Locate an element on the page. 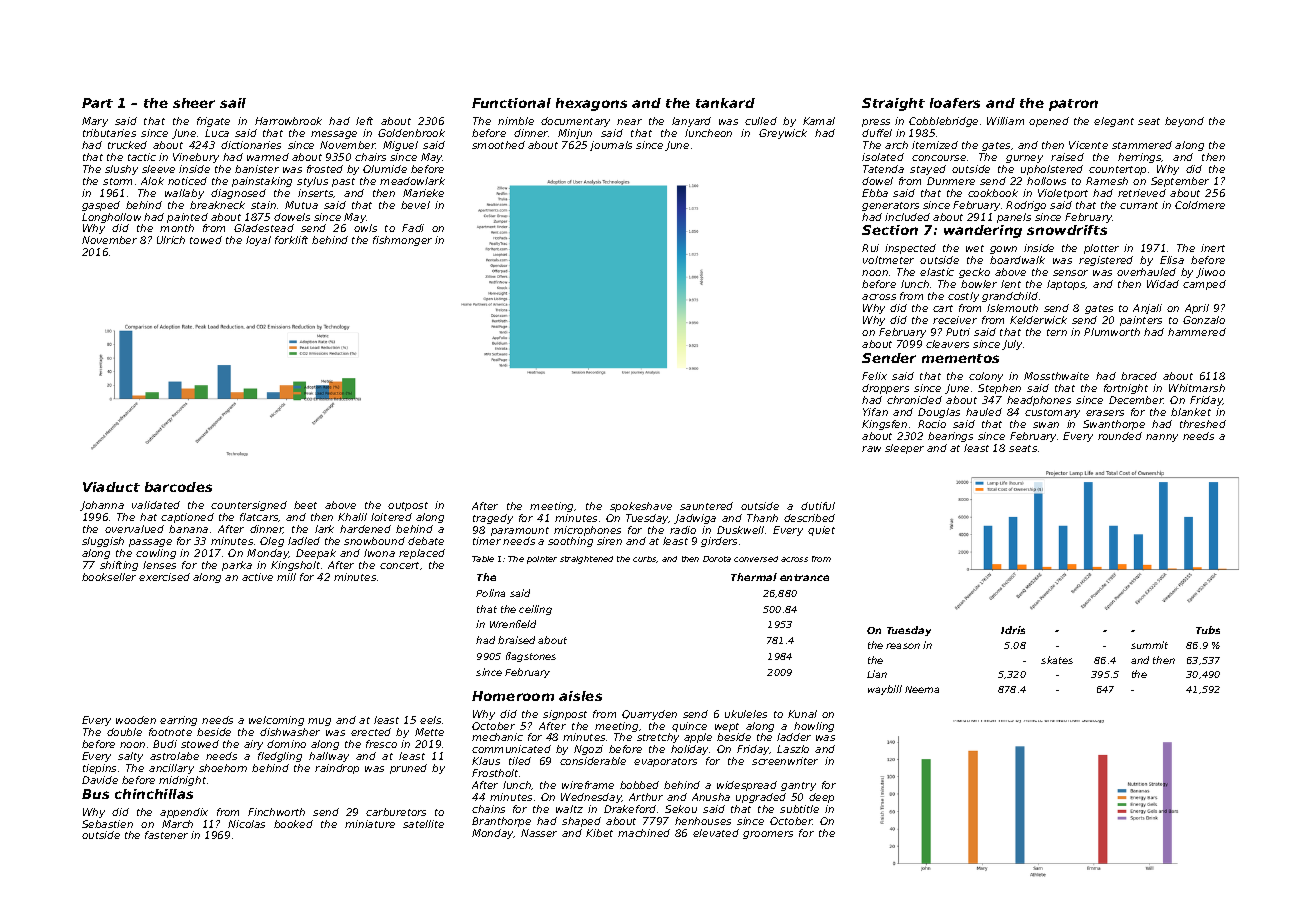  outpost is located at coordinates (408, 506).
